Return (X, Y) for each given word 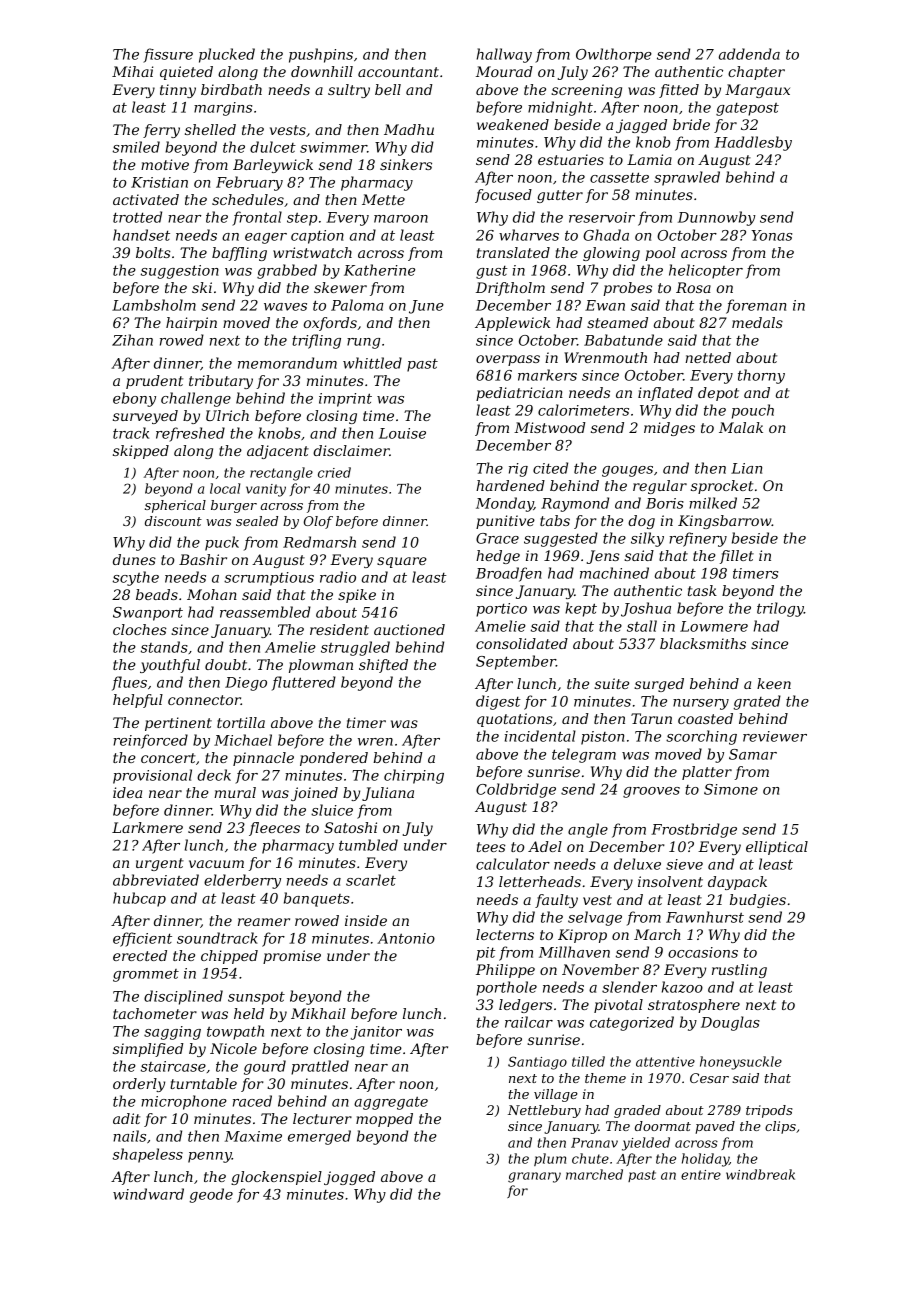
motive (165, 164)
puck (222, 543)
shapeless (148, 1155)
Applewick (512, 324)
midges (669, 429)
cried (334, 472)
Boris (665, 503)
